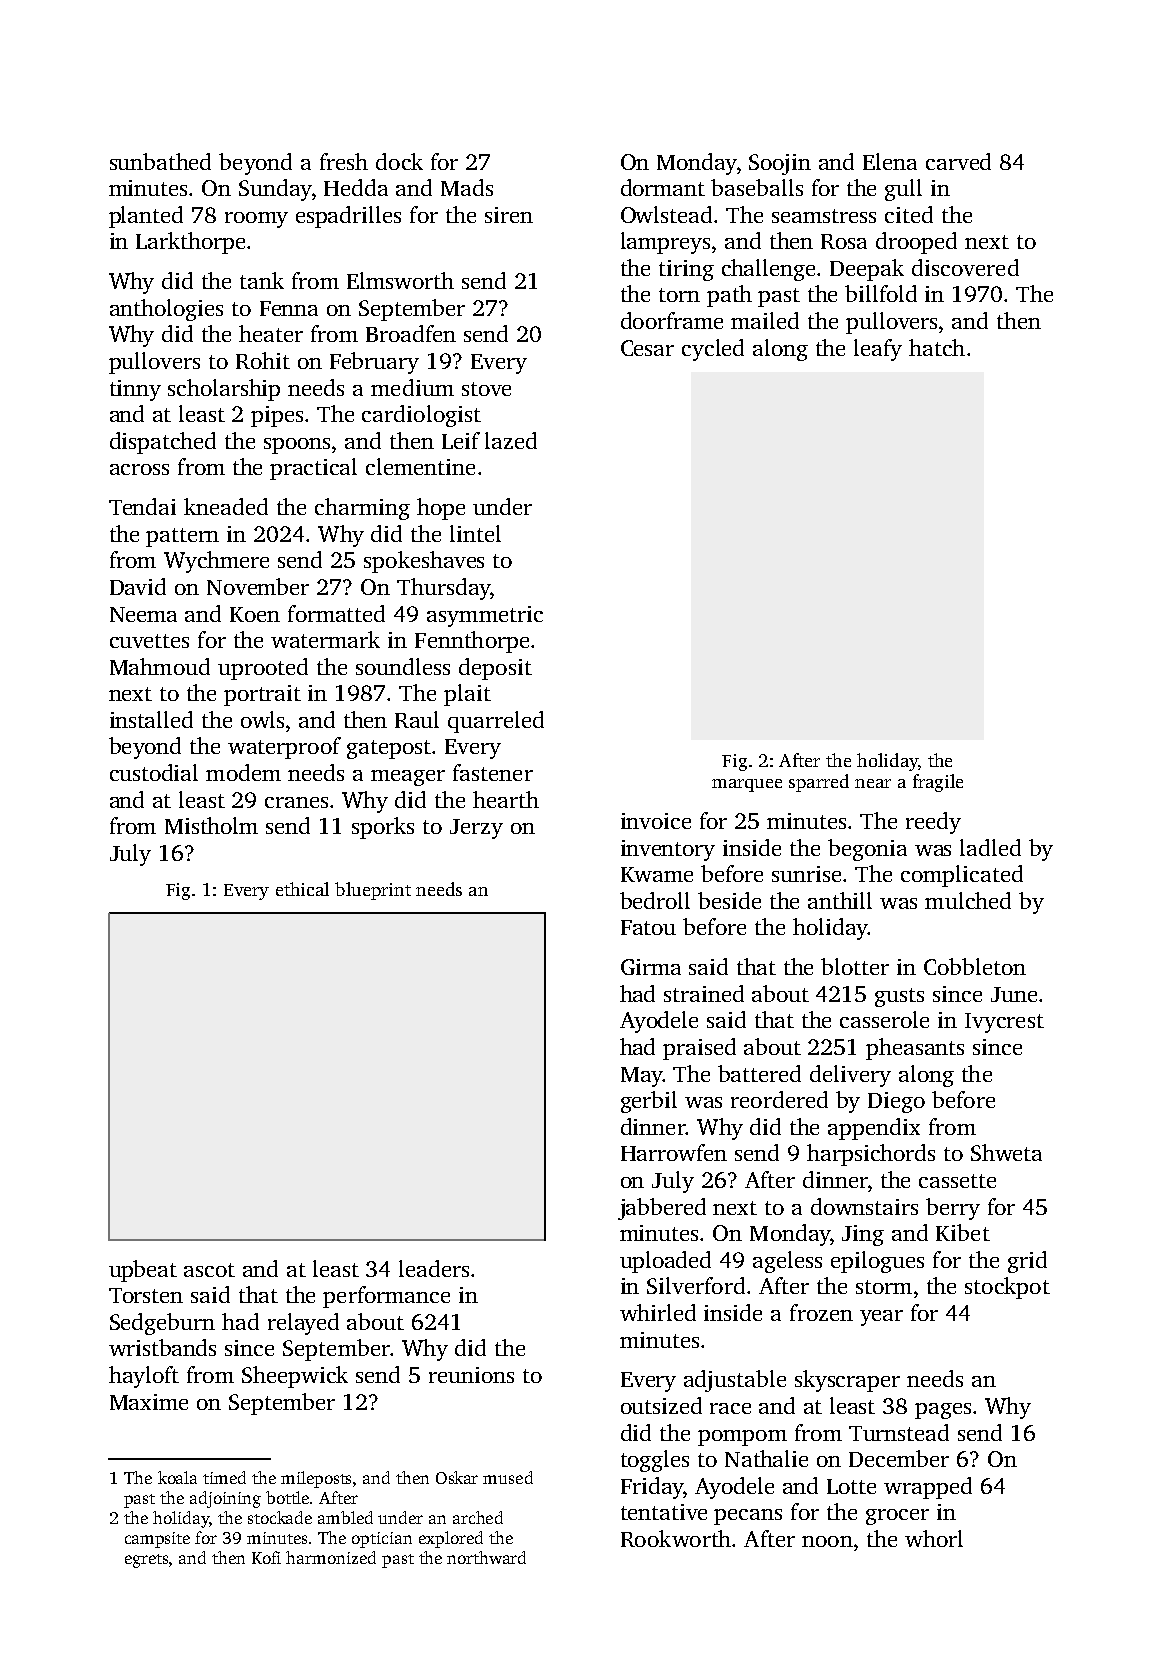 Image resolution: width=1165 pixels, height=1654 pixels. Describe the element at coordinates (226, 506) in the image. I see `kneaded` at that location.
